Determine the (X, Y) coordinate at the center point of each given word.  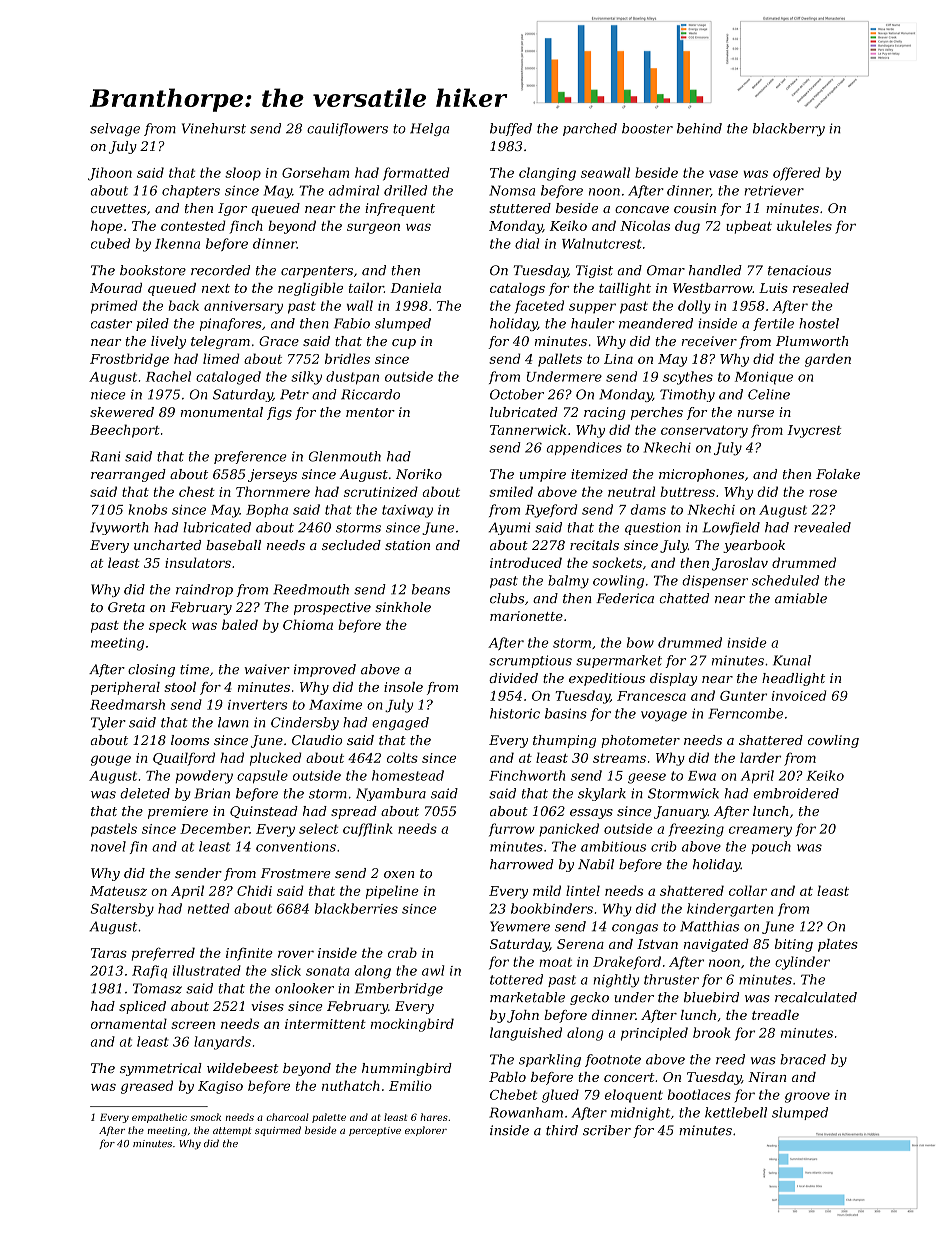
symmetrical (161, 1069)
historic (515, 713)
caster (111, 324)
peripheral (125, 688)
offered (796, 174)
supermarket (619, 661)
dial (527, 243)
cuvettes (118, 208)
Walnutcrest (601, 243)
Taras (109, 953)
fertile (773, 324)
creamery (760, 831)
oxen (399, 874)
